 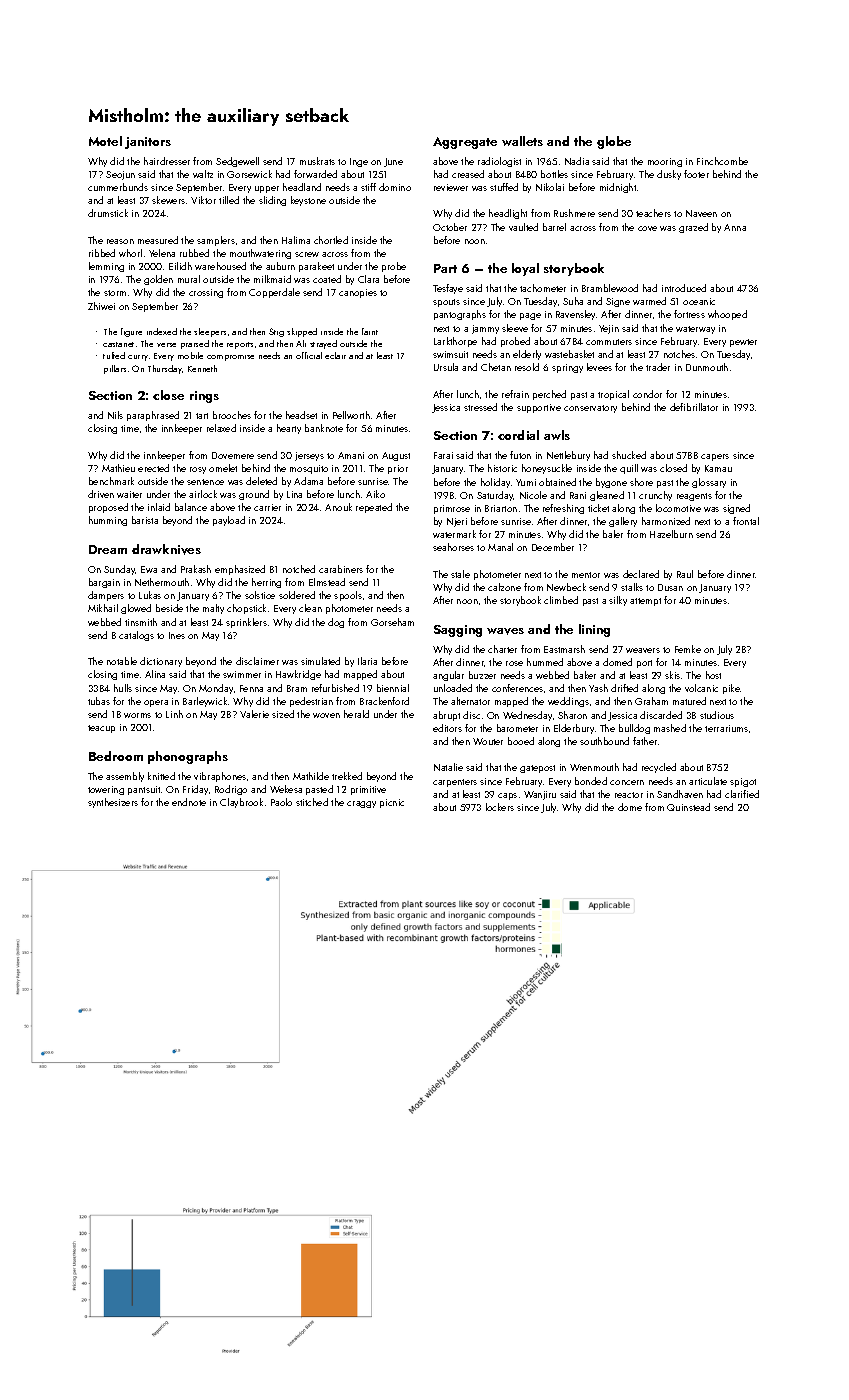 What do you see at coordinates (105, 141) in the screenshot?
I see `Motel` at bounding box center [105, 141].
